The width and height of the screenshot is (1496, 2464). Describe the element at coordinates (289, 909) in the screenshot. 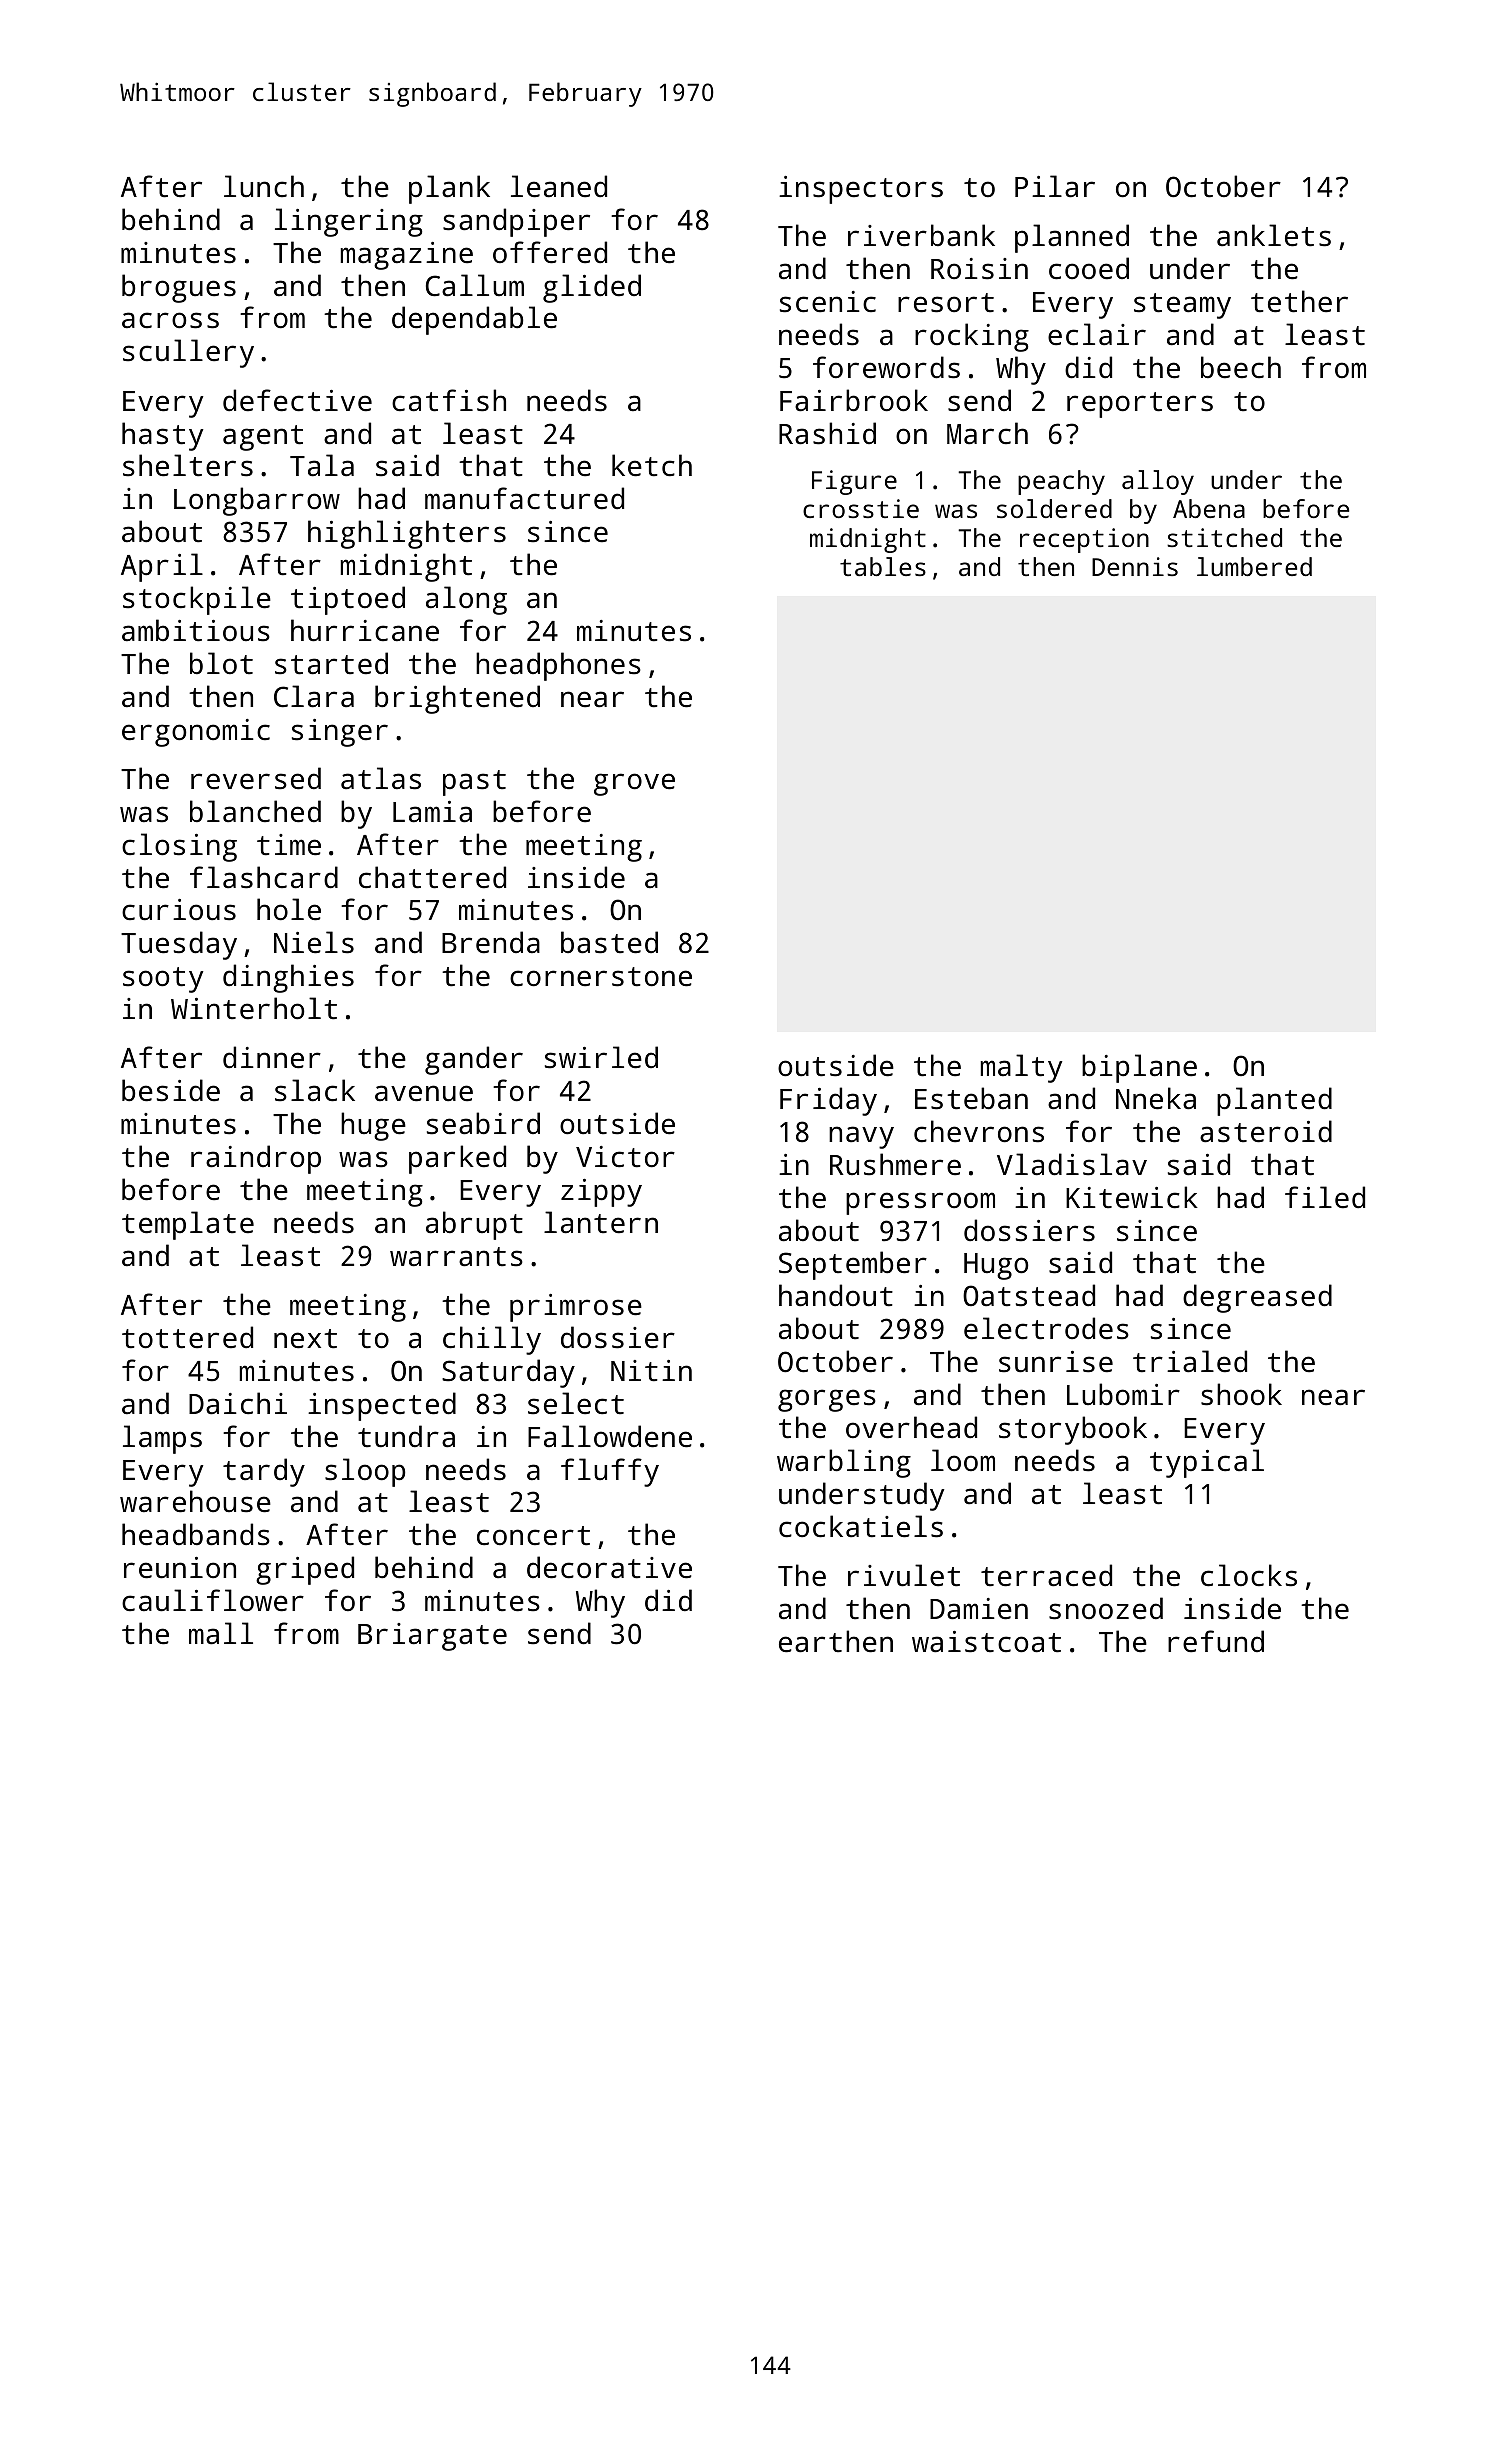

I see `hole` at that location.
